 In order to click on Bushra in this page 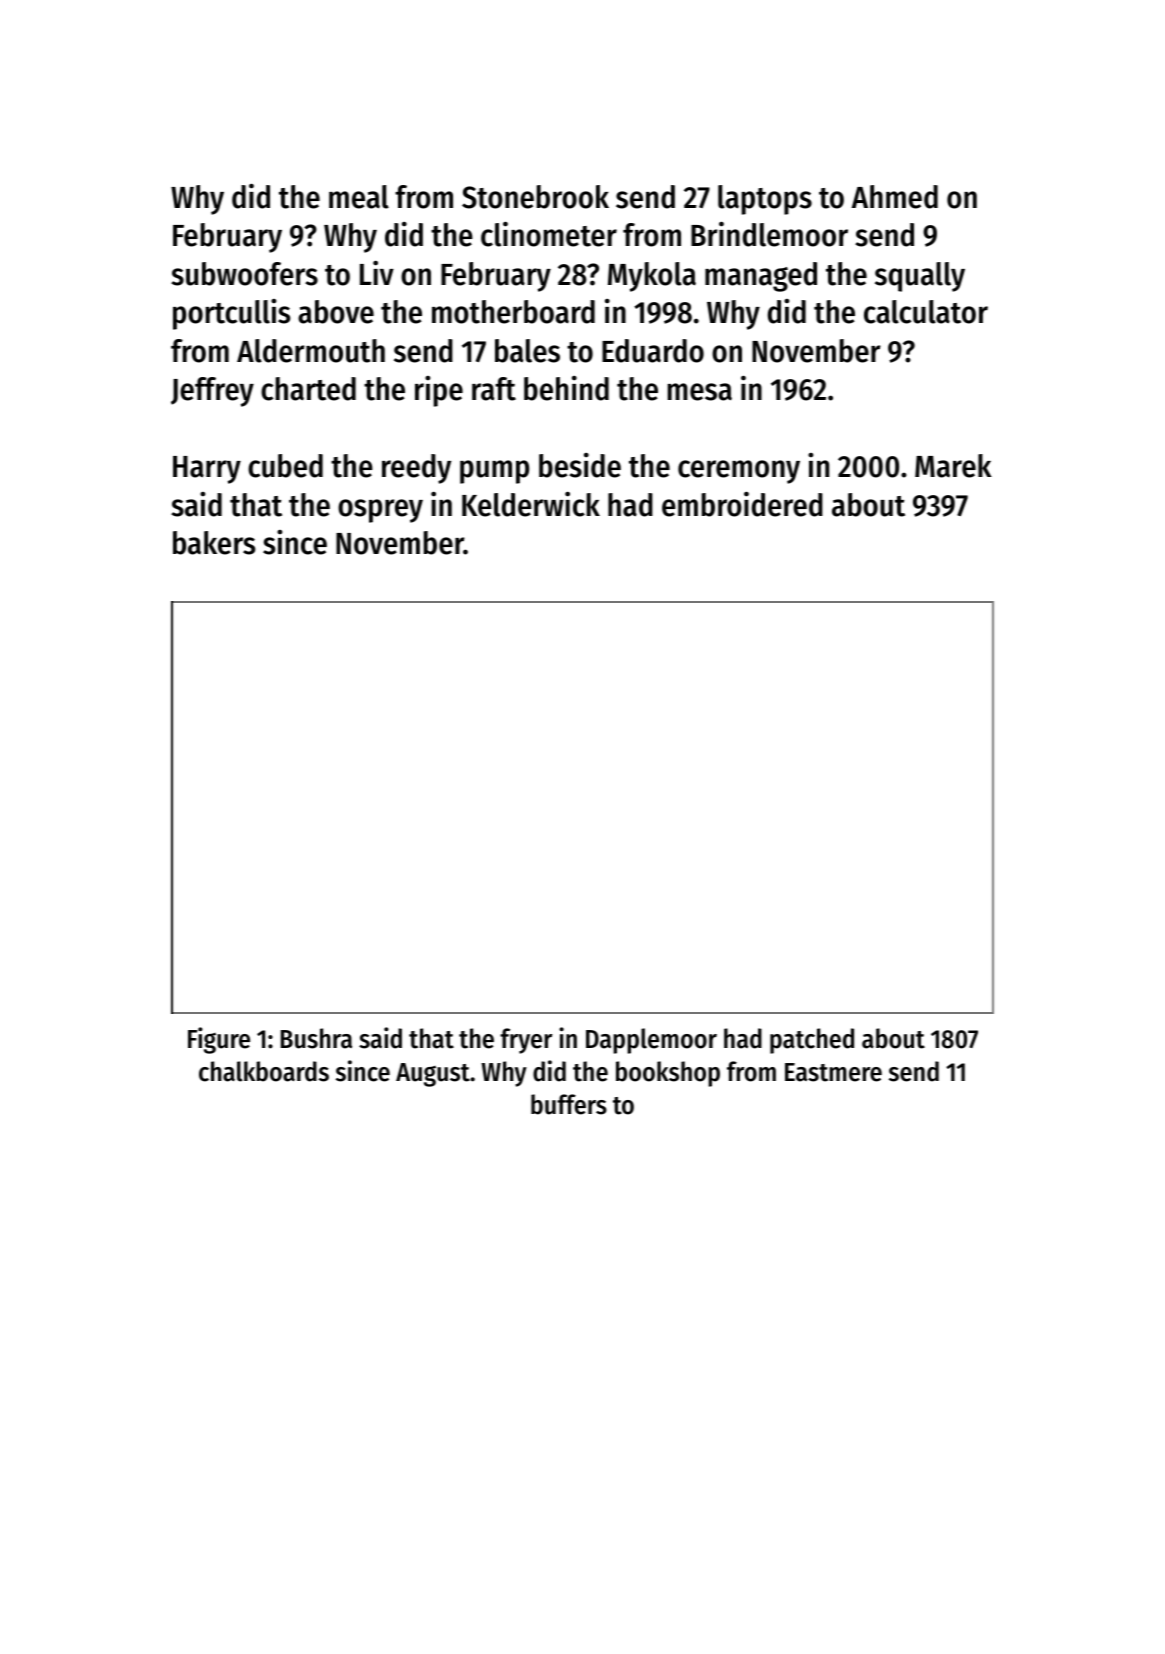, I will do `click(316, 1038)`.
